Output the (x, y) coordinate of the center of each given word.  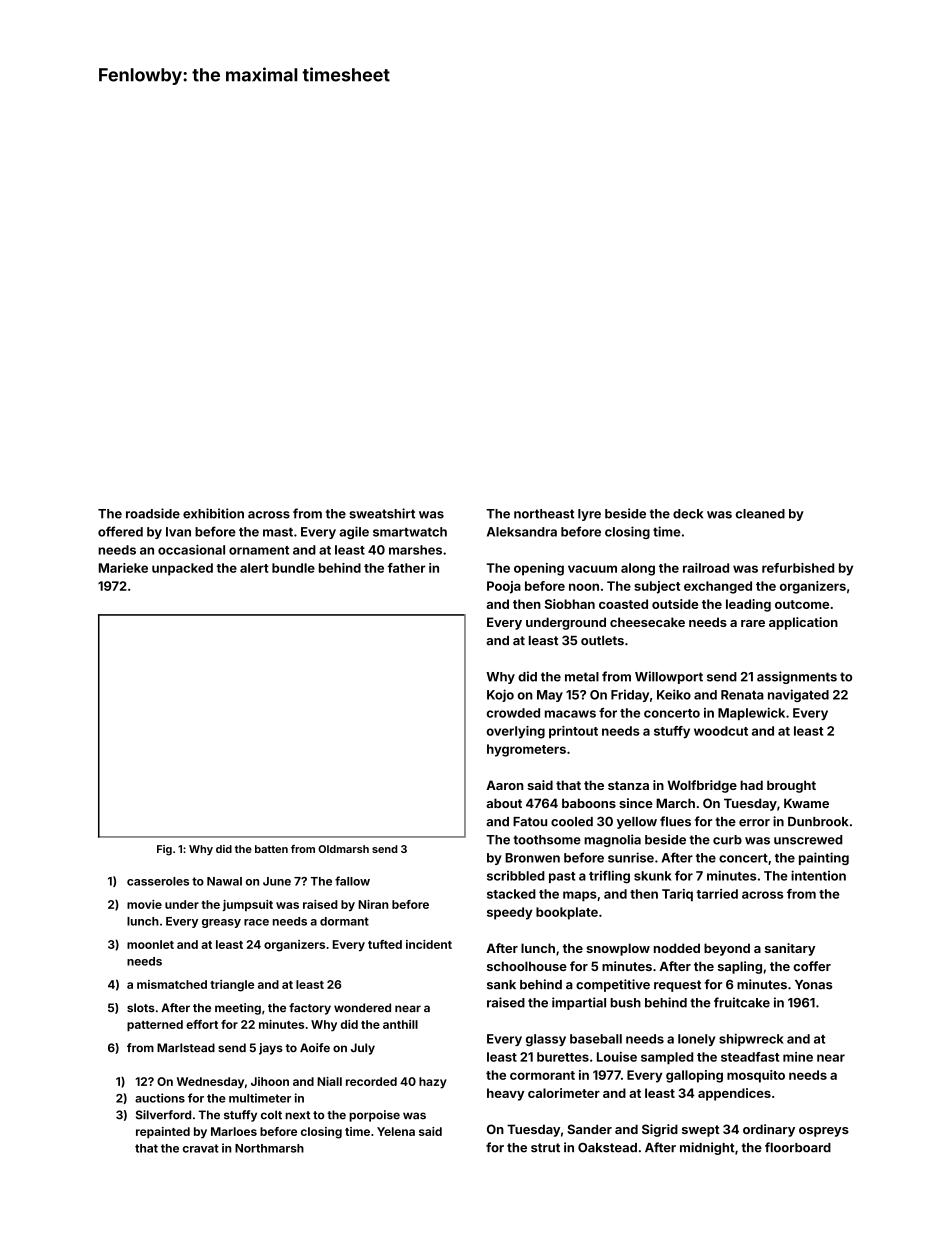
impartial (579, 1003)
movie (144, 904)
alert (254, 568)
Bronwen (532, 858)
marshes (415, 550)
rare (753, 623)
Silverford (163, 1115)
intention (818, 875)
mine (798, 1057)
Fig (164, 850)
